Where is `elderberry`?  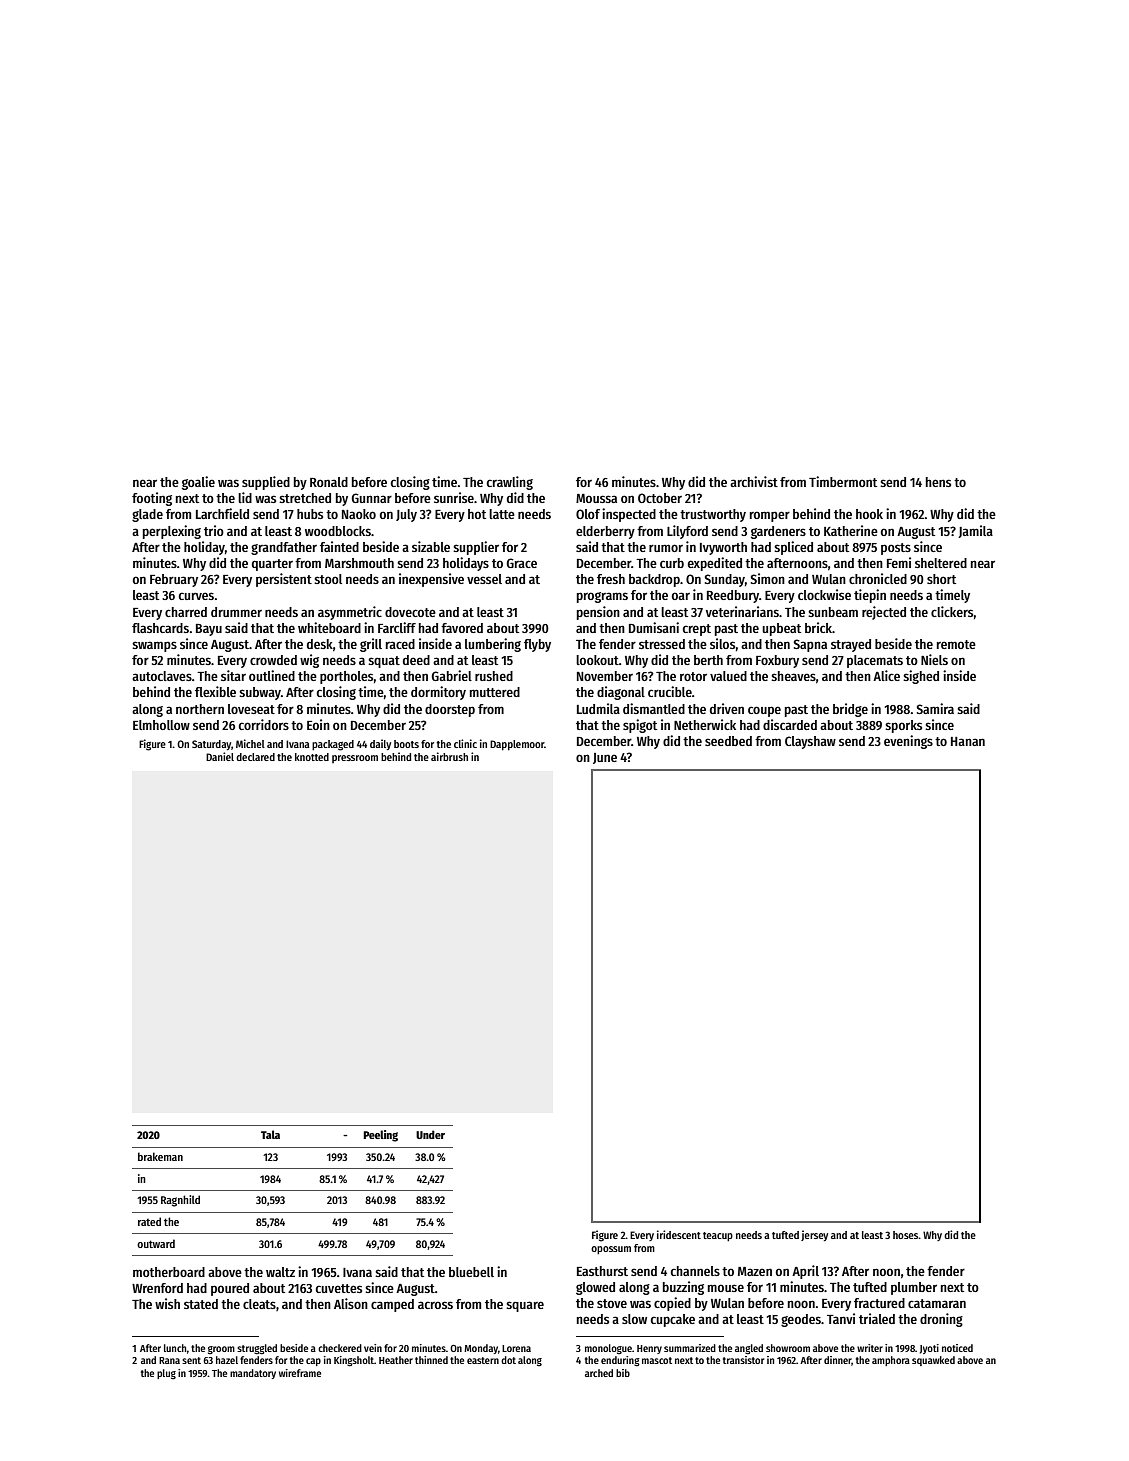 elderberry is located at coordinates (605, 532).
